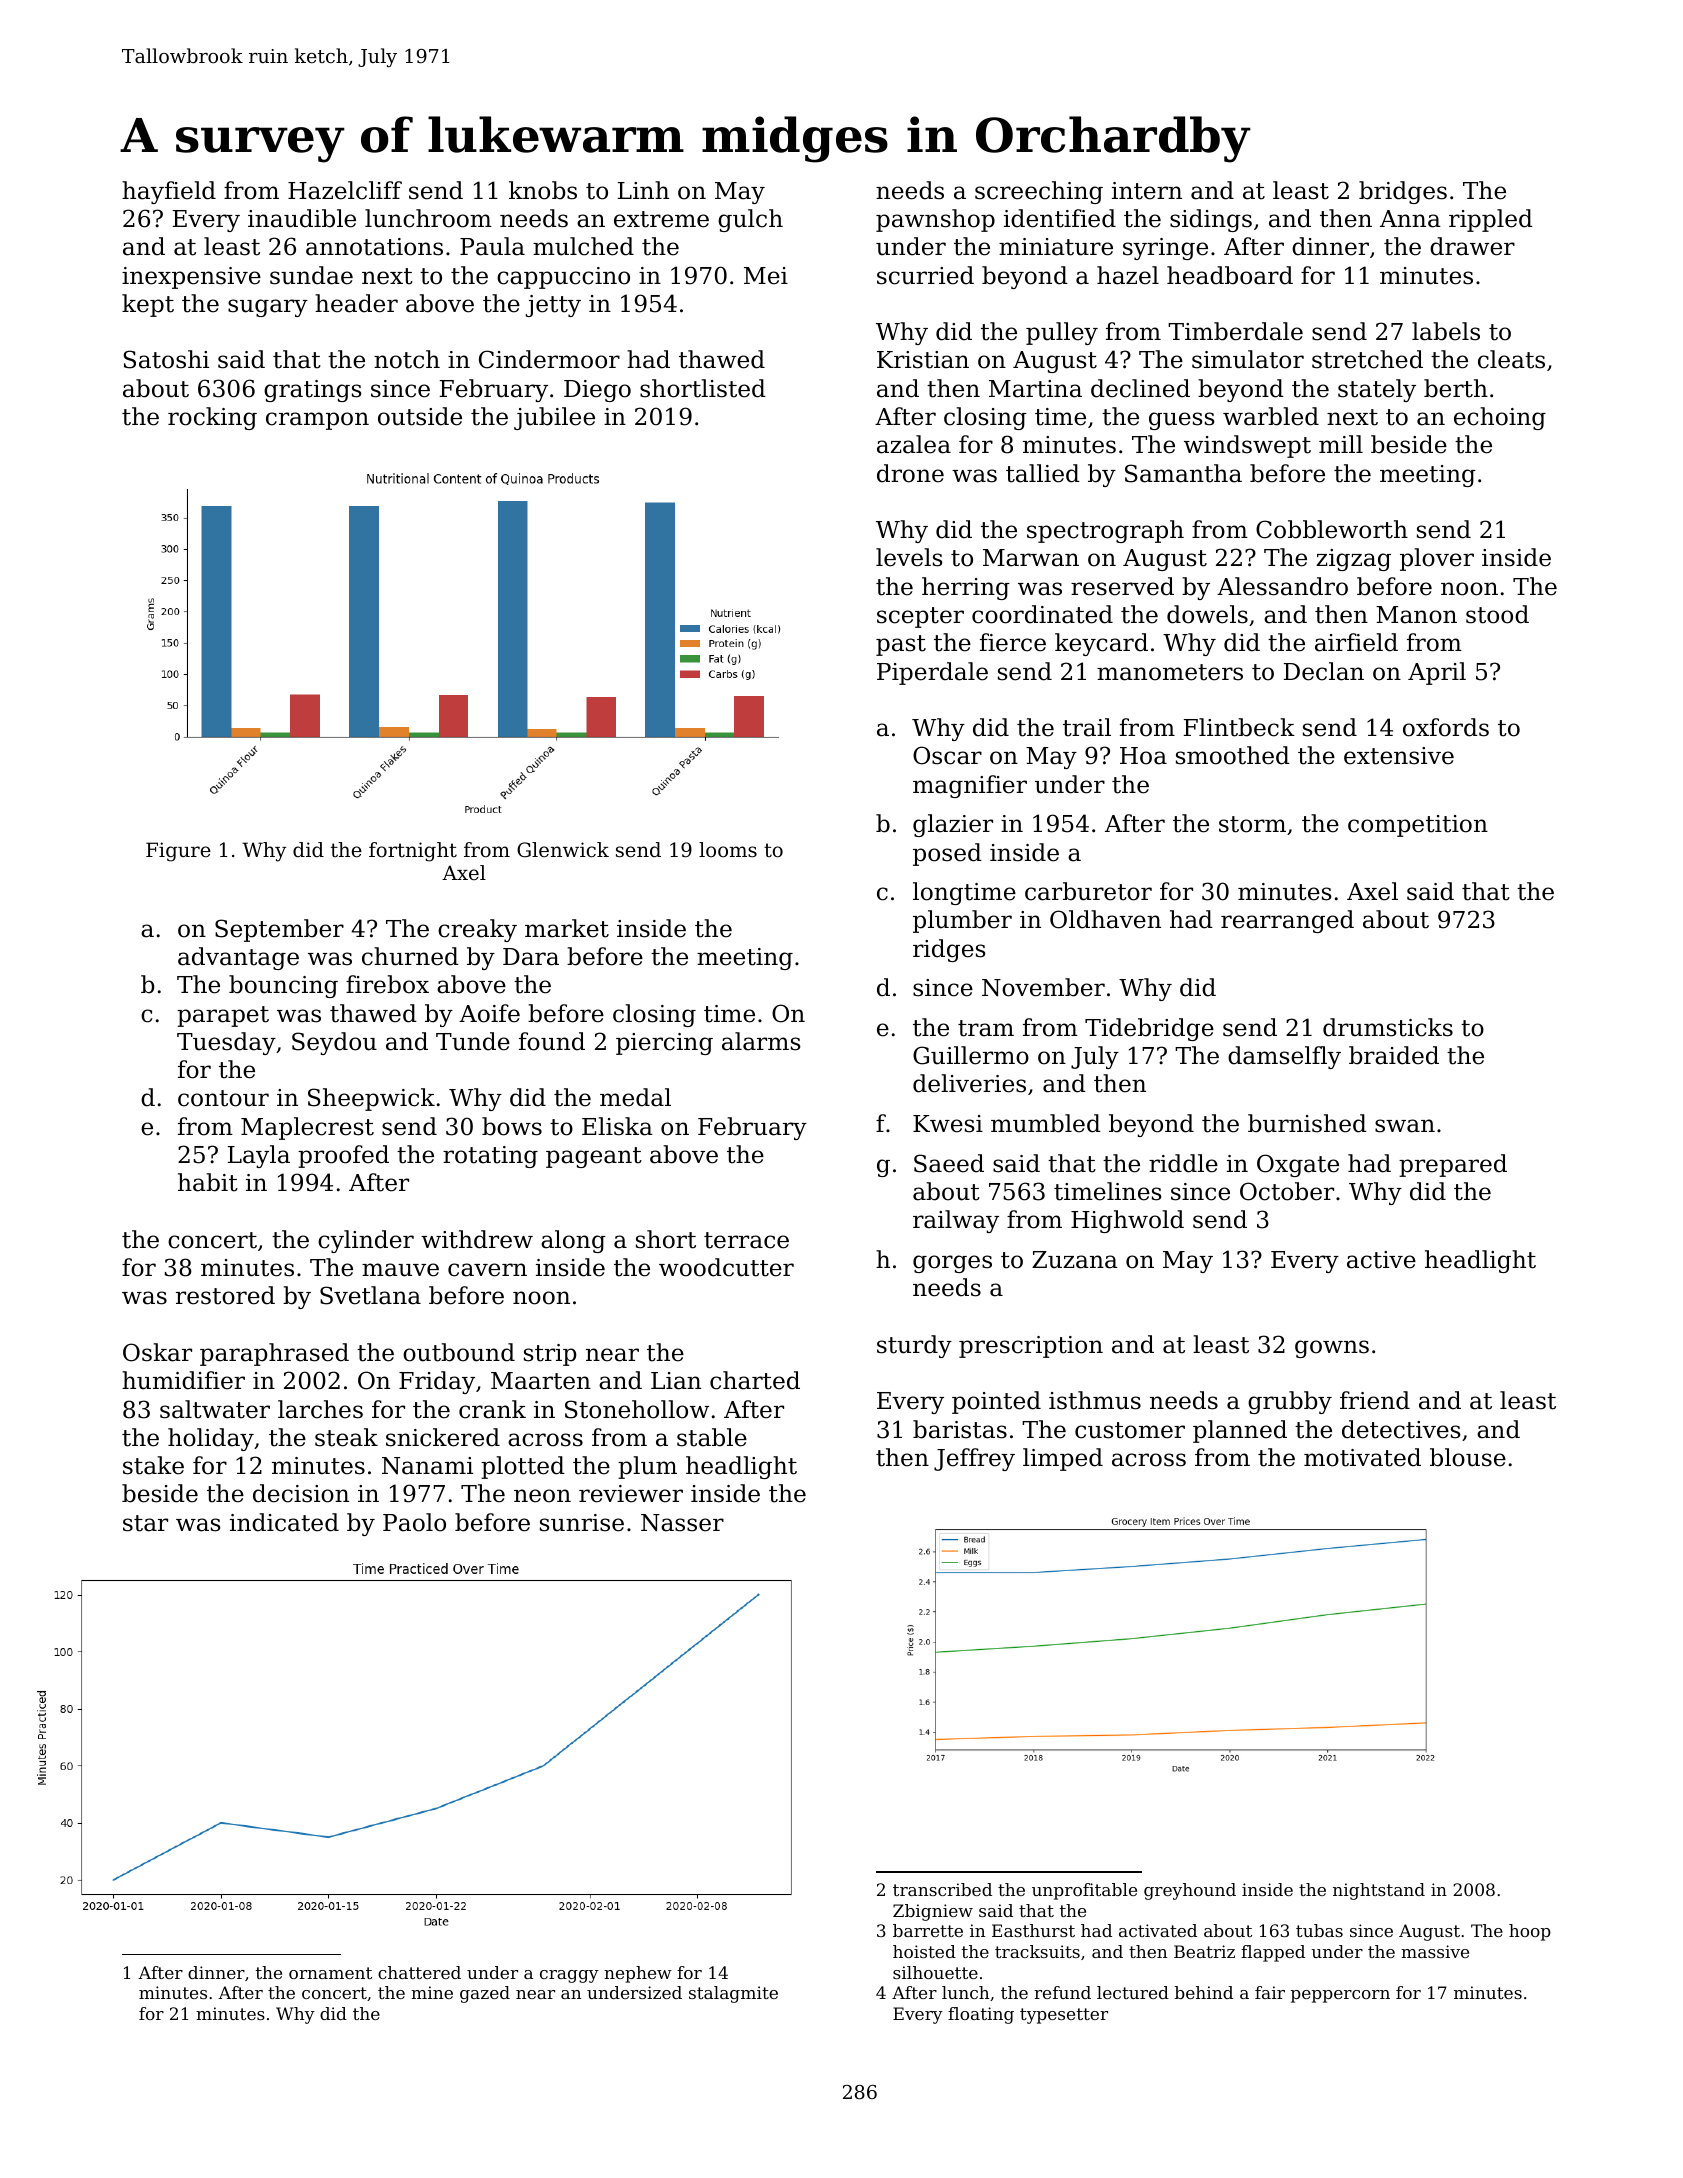 The height and width of the screenshot is (2178, 1683). I want to click on fortnight, so click(413, 852).
